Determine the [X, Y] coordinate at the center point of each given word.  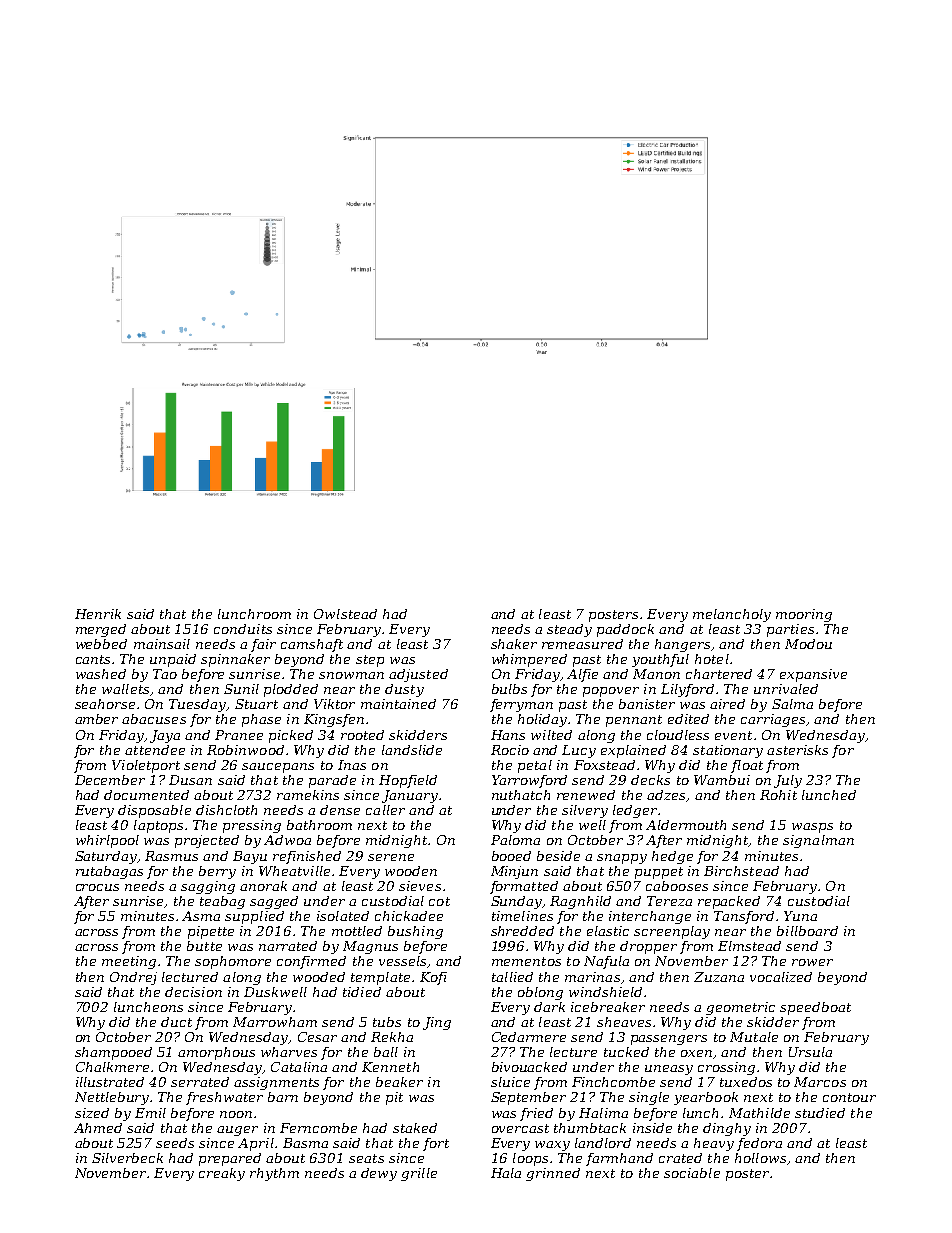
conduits [243, 629]
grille [419, 1174]
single [649, 1098]
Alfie [582, 675]
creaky [222, 1174]
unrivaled [786, 689]
